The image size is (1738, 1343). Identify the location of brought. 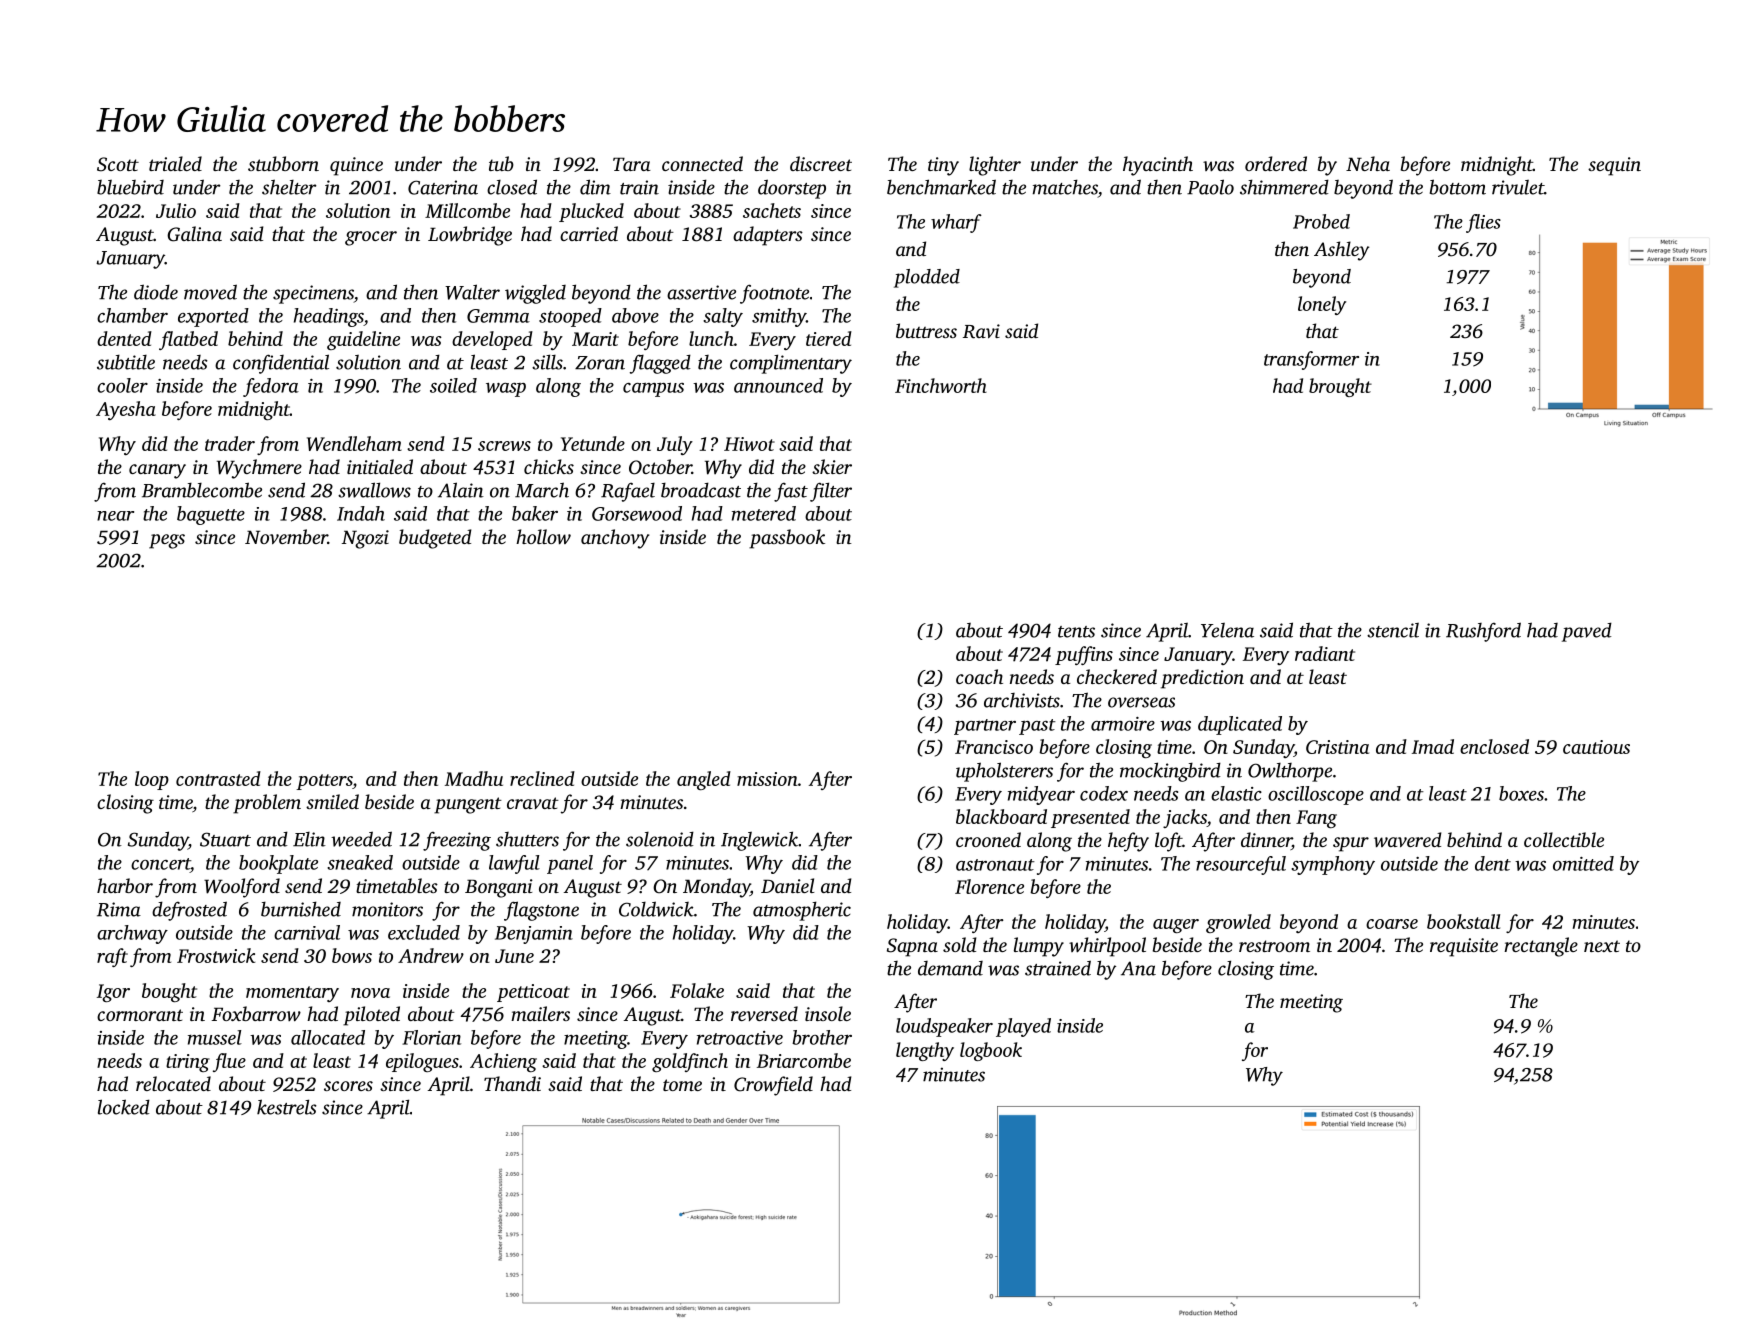
(1340, 387).
